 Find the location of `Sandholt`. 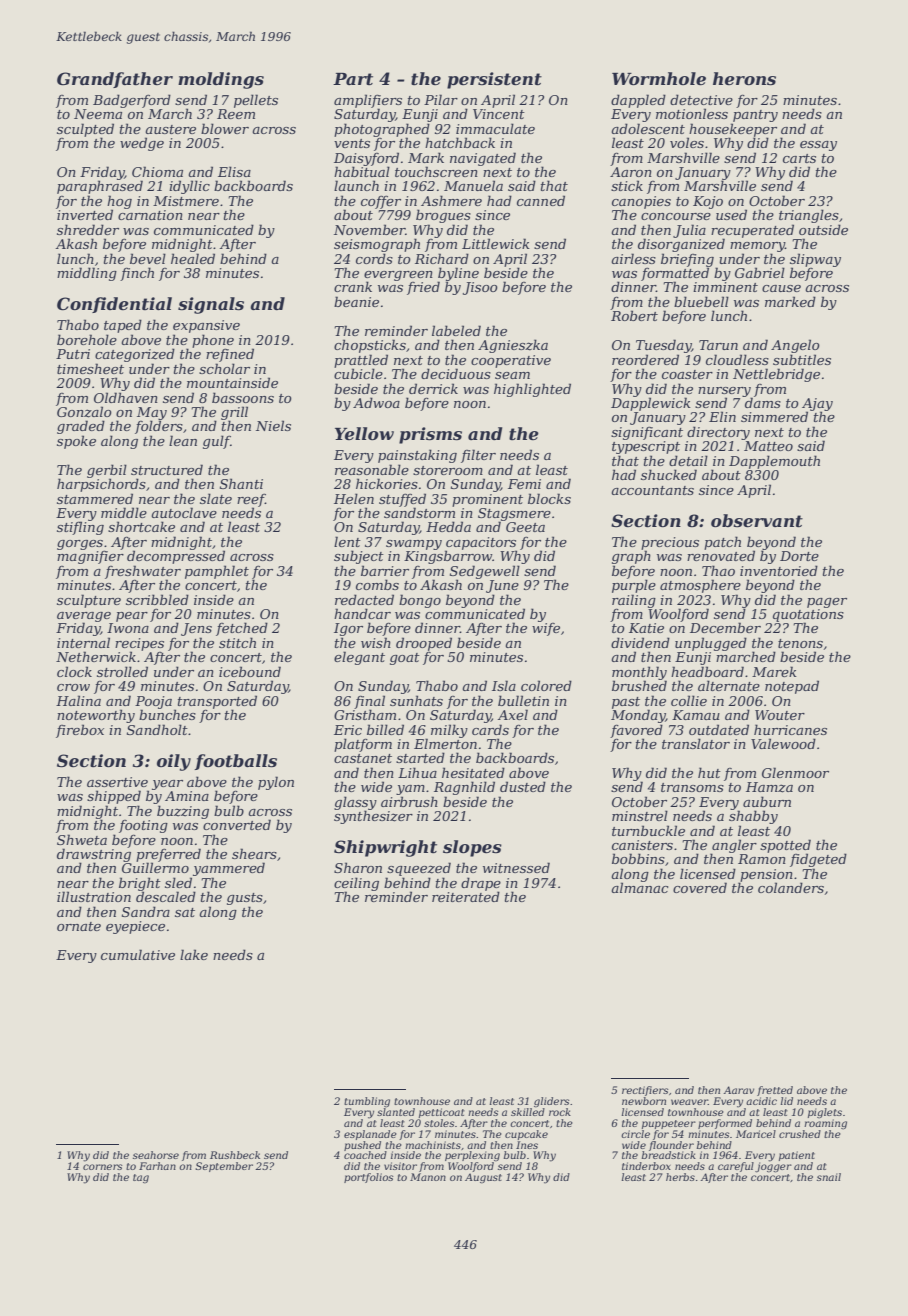

Sandholt is located at coordinates (157, 729).
